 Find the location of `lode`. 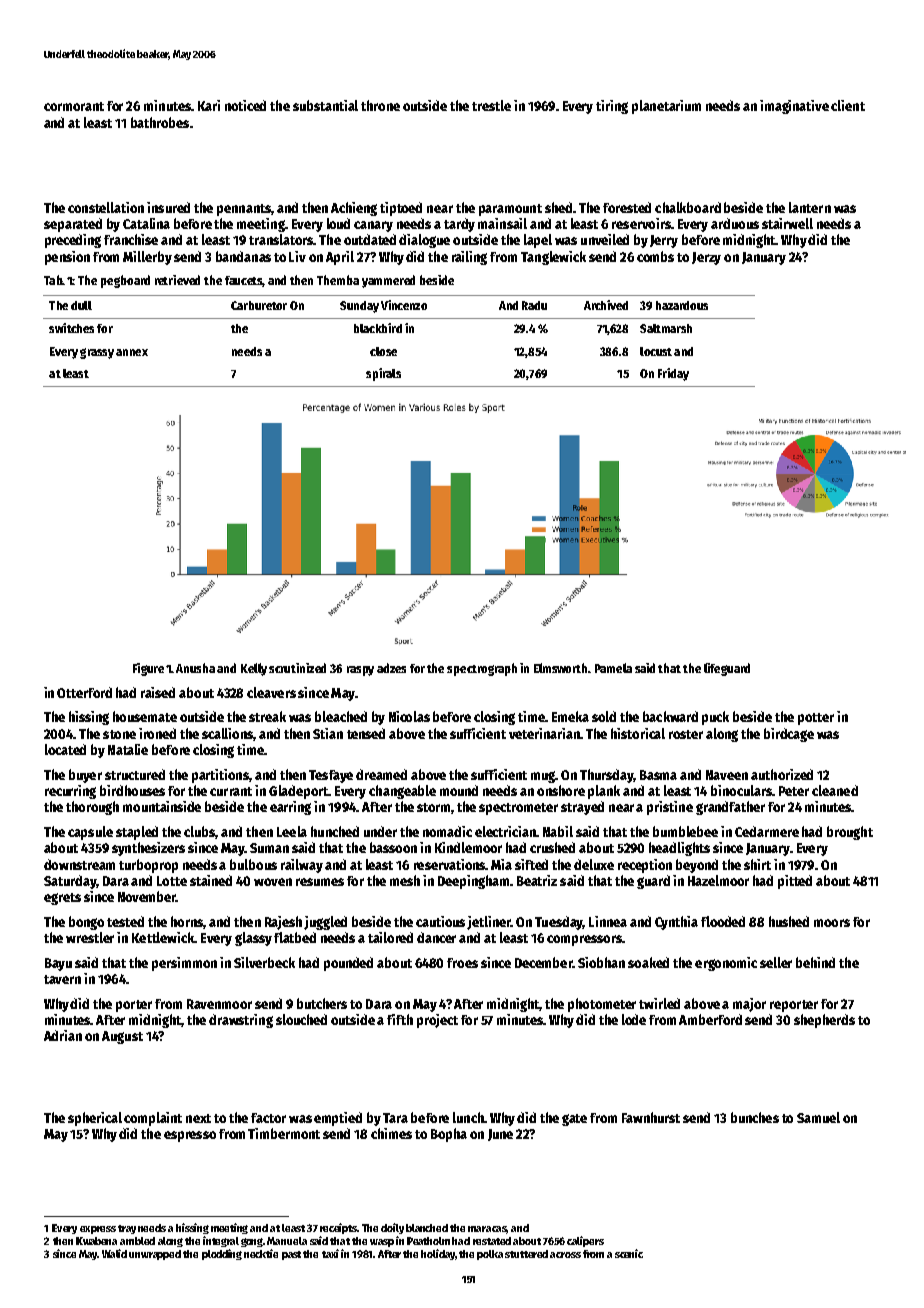

lode is located at coordinates (634, 1019).
